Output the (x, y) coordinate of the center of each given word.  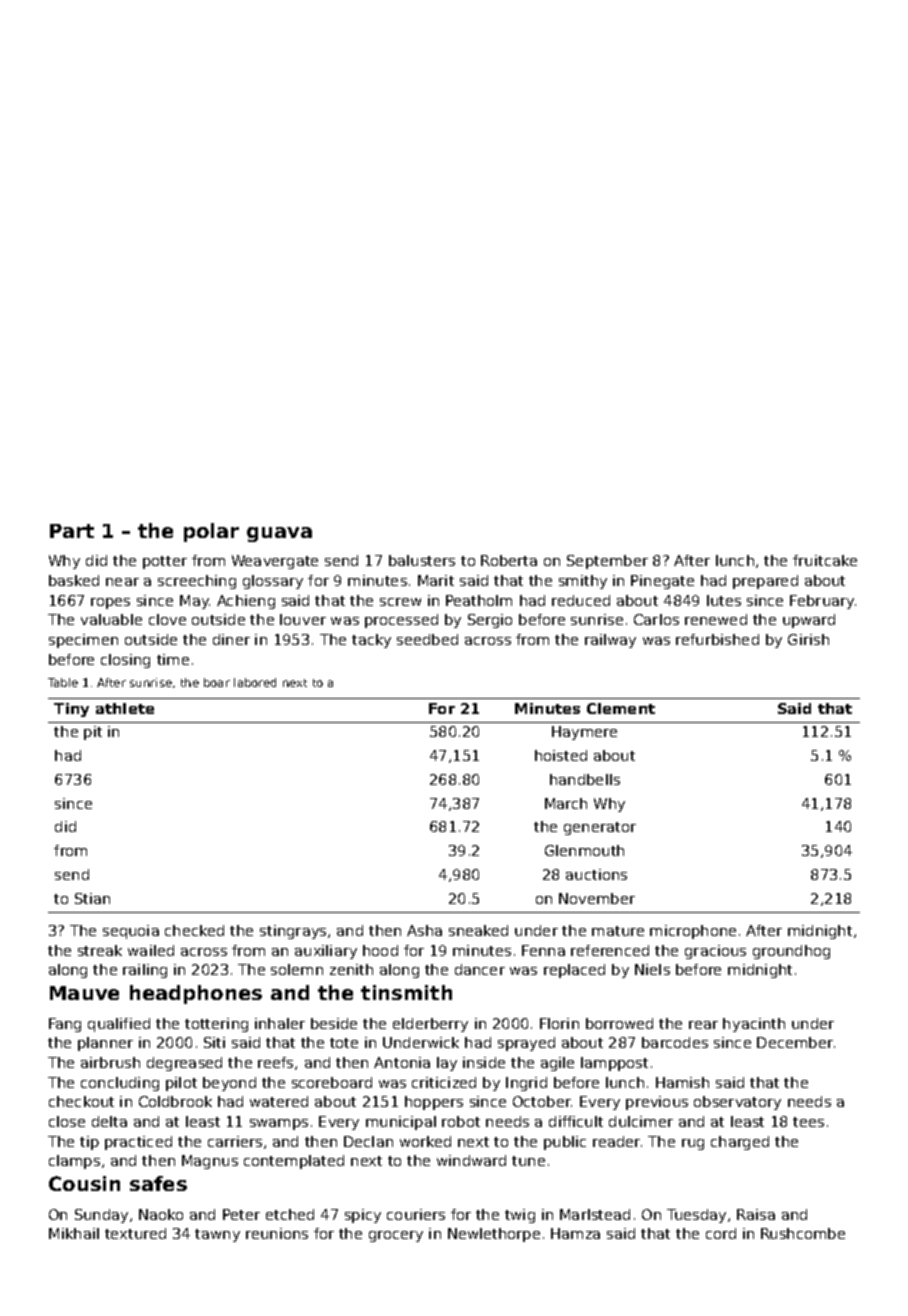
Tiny (71, 710)
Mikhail (74, 1233)
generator (600, 828)
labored (255, 682)
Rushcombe (803, 1233)
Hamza (575, 1233)
